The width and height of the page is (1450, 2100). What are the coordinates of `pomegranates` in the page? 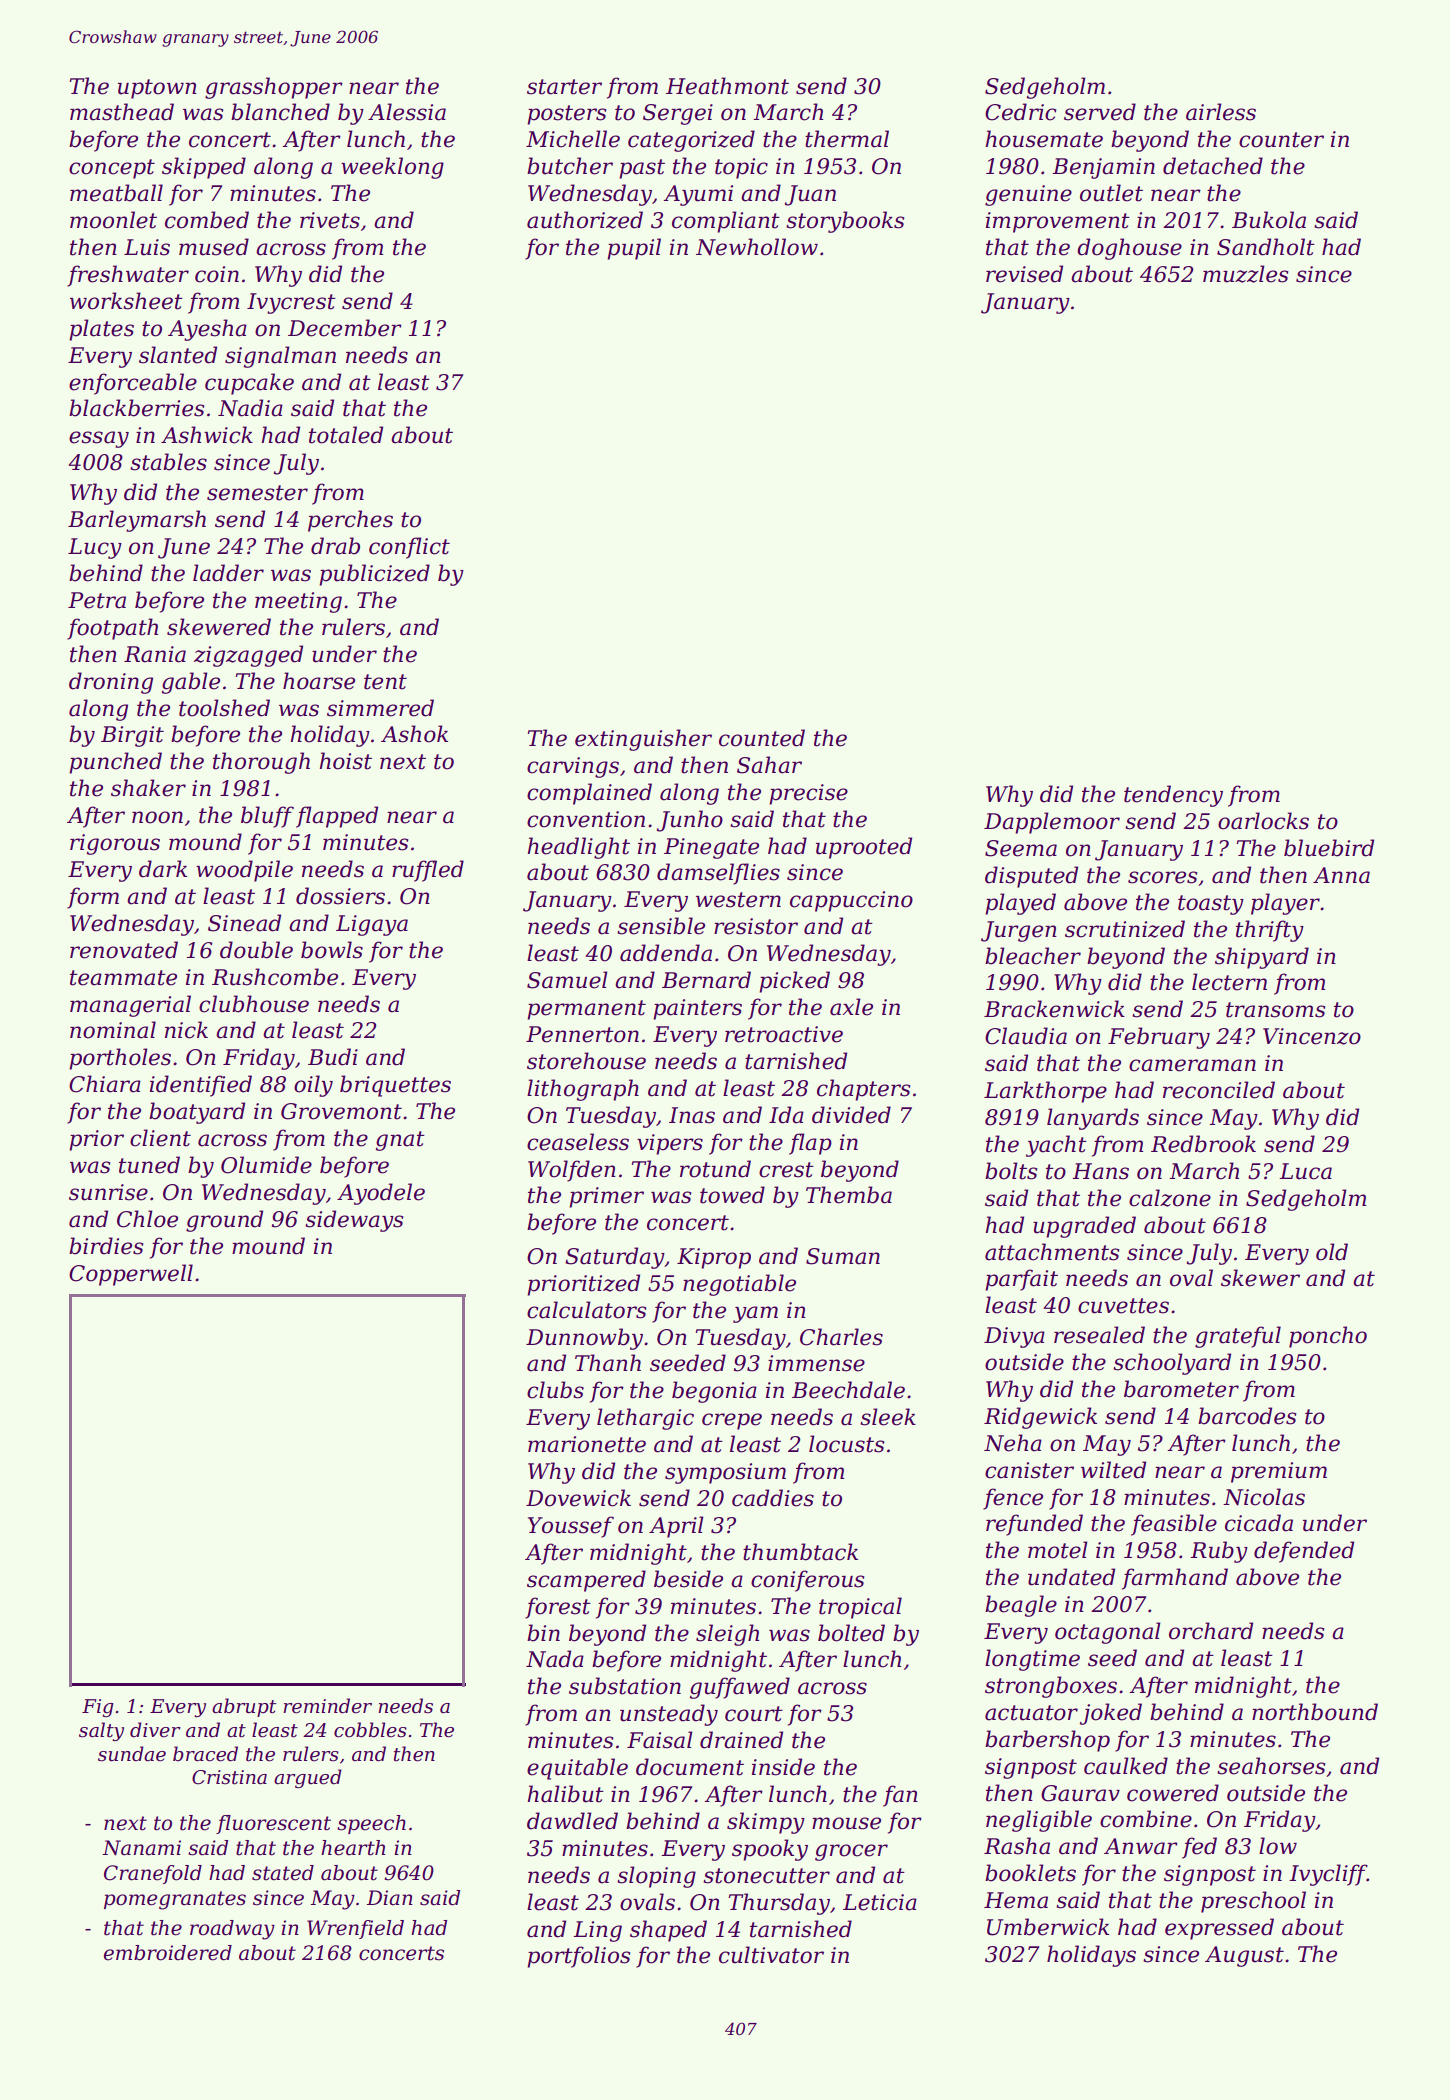 It's located at (175, 1900).
